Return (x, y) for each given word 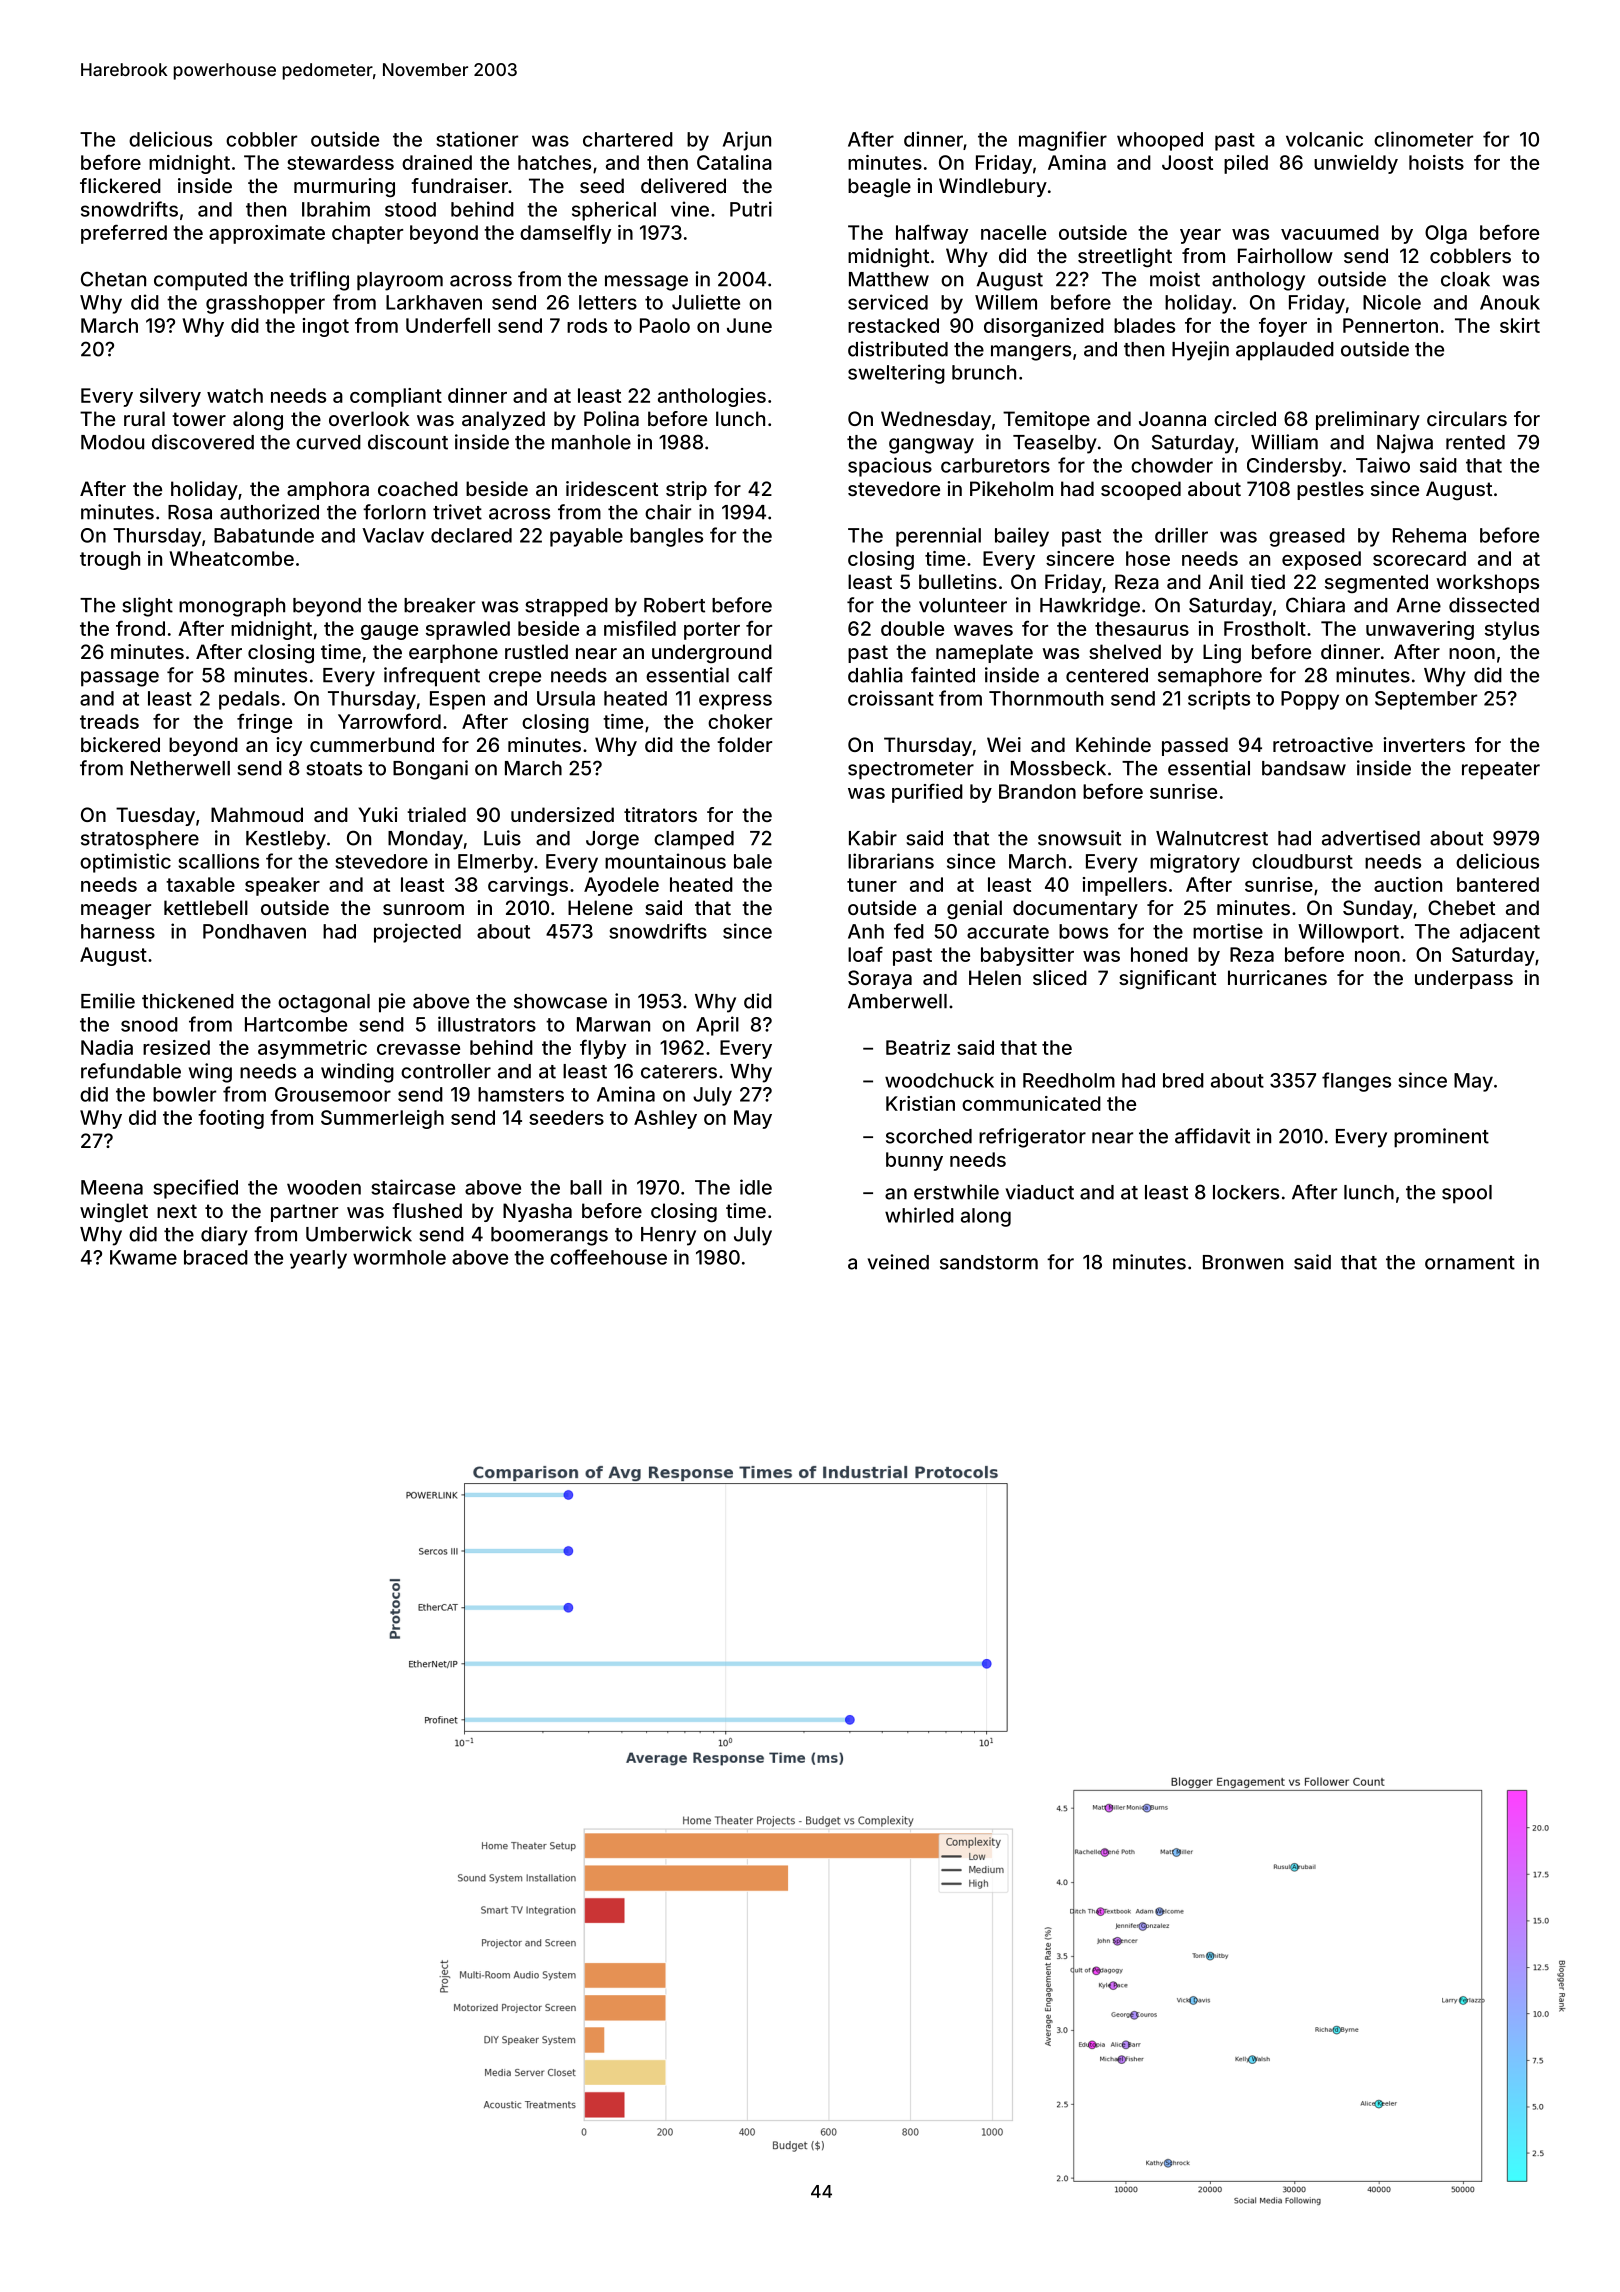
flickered (120, 185)
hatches (554, 162)
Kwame (143, 1257)
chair (668, 512)
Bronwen (1243, 1262)
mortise (1228, 931)
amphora (328, 490)
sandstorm (989, 1262)
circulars (1467, 418)
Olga (1446, 234)
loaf (865, 954)
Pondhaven (254, 931)
